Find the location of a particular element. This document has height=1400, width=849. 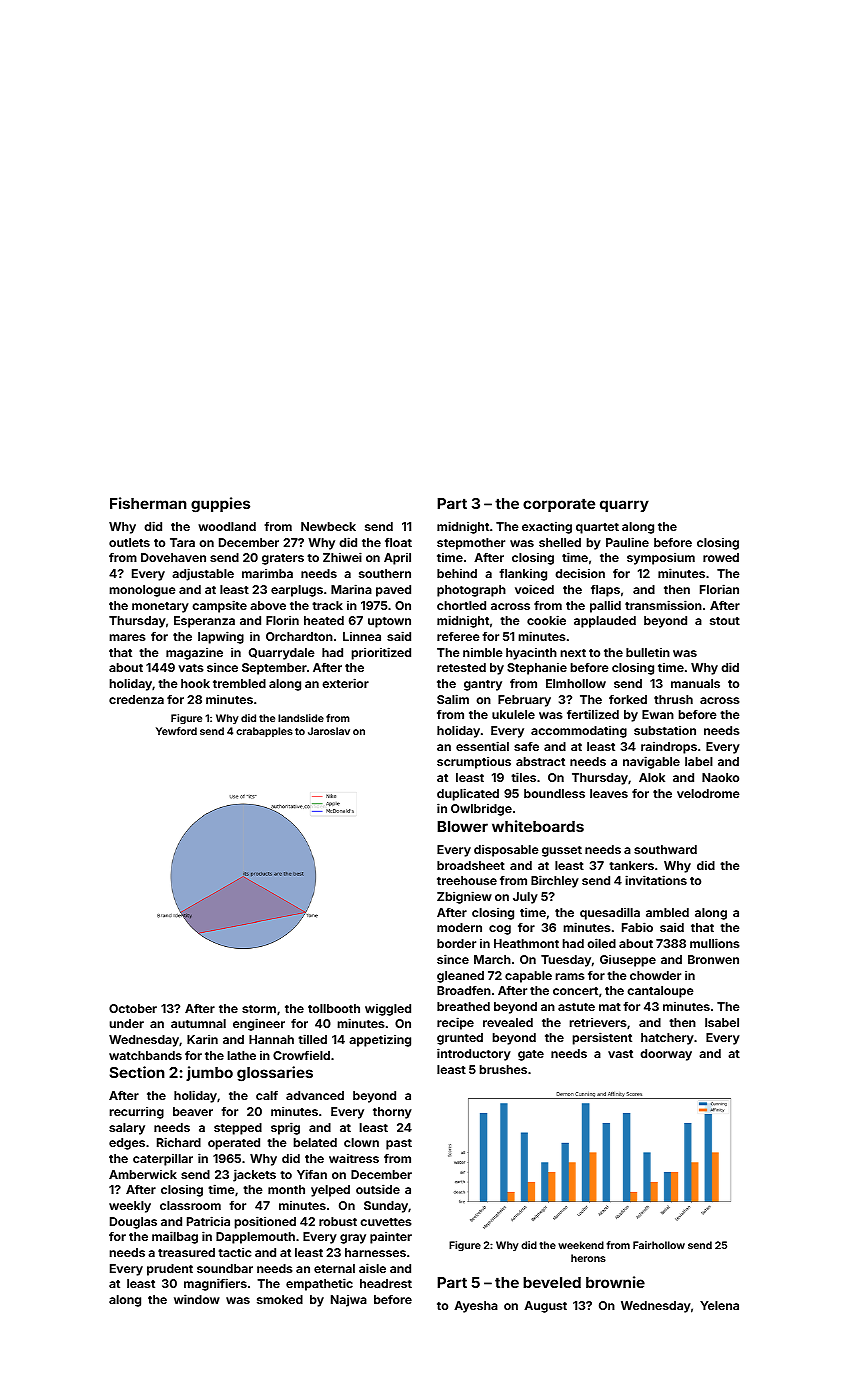

Yelena is located at coordinates (719, 1305).
